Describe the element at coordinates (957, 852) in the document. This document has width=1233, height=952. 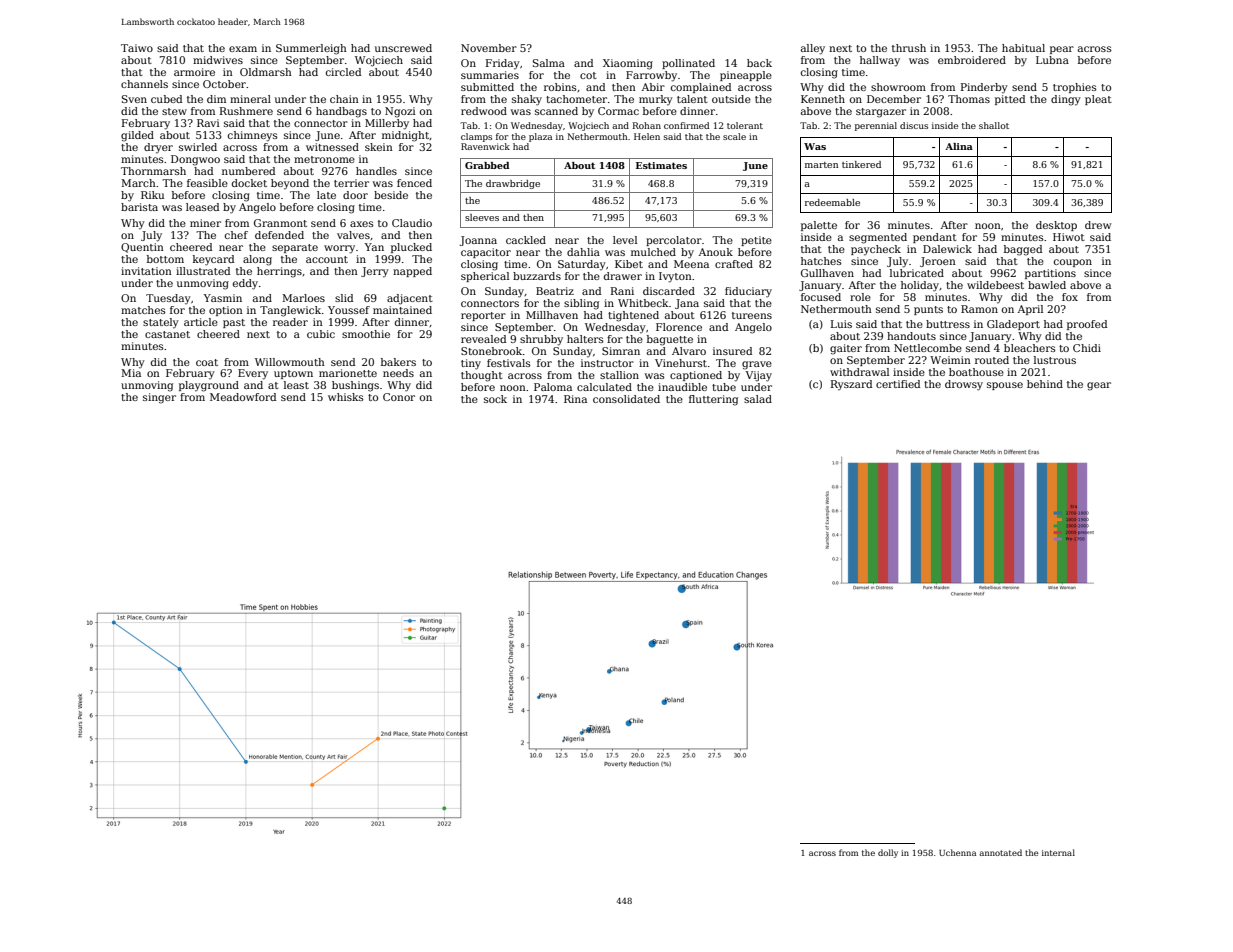
I see `Uchenna` at that location.
